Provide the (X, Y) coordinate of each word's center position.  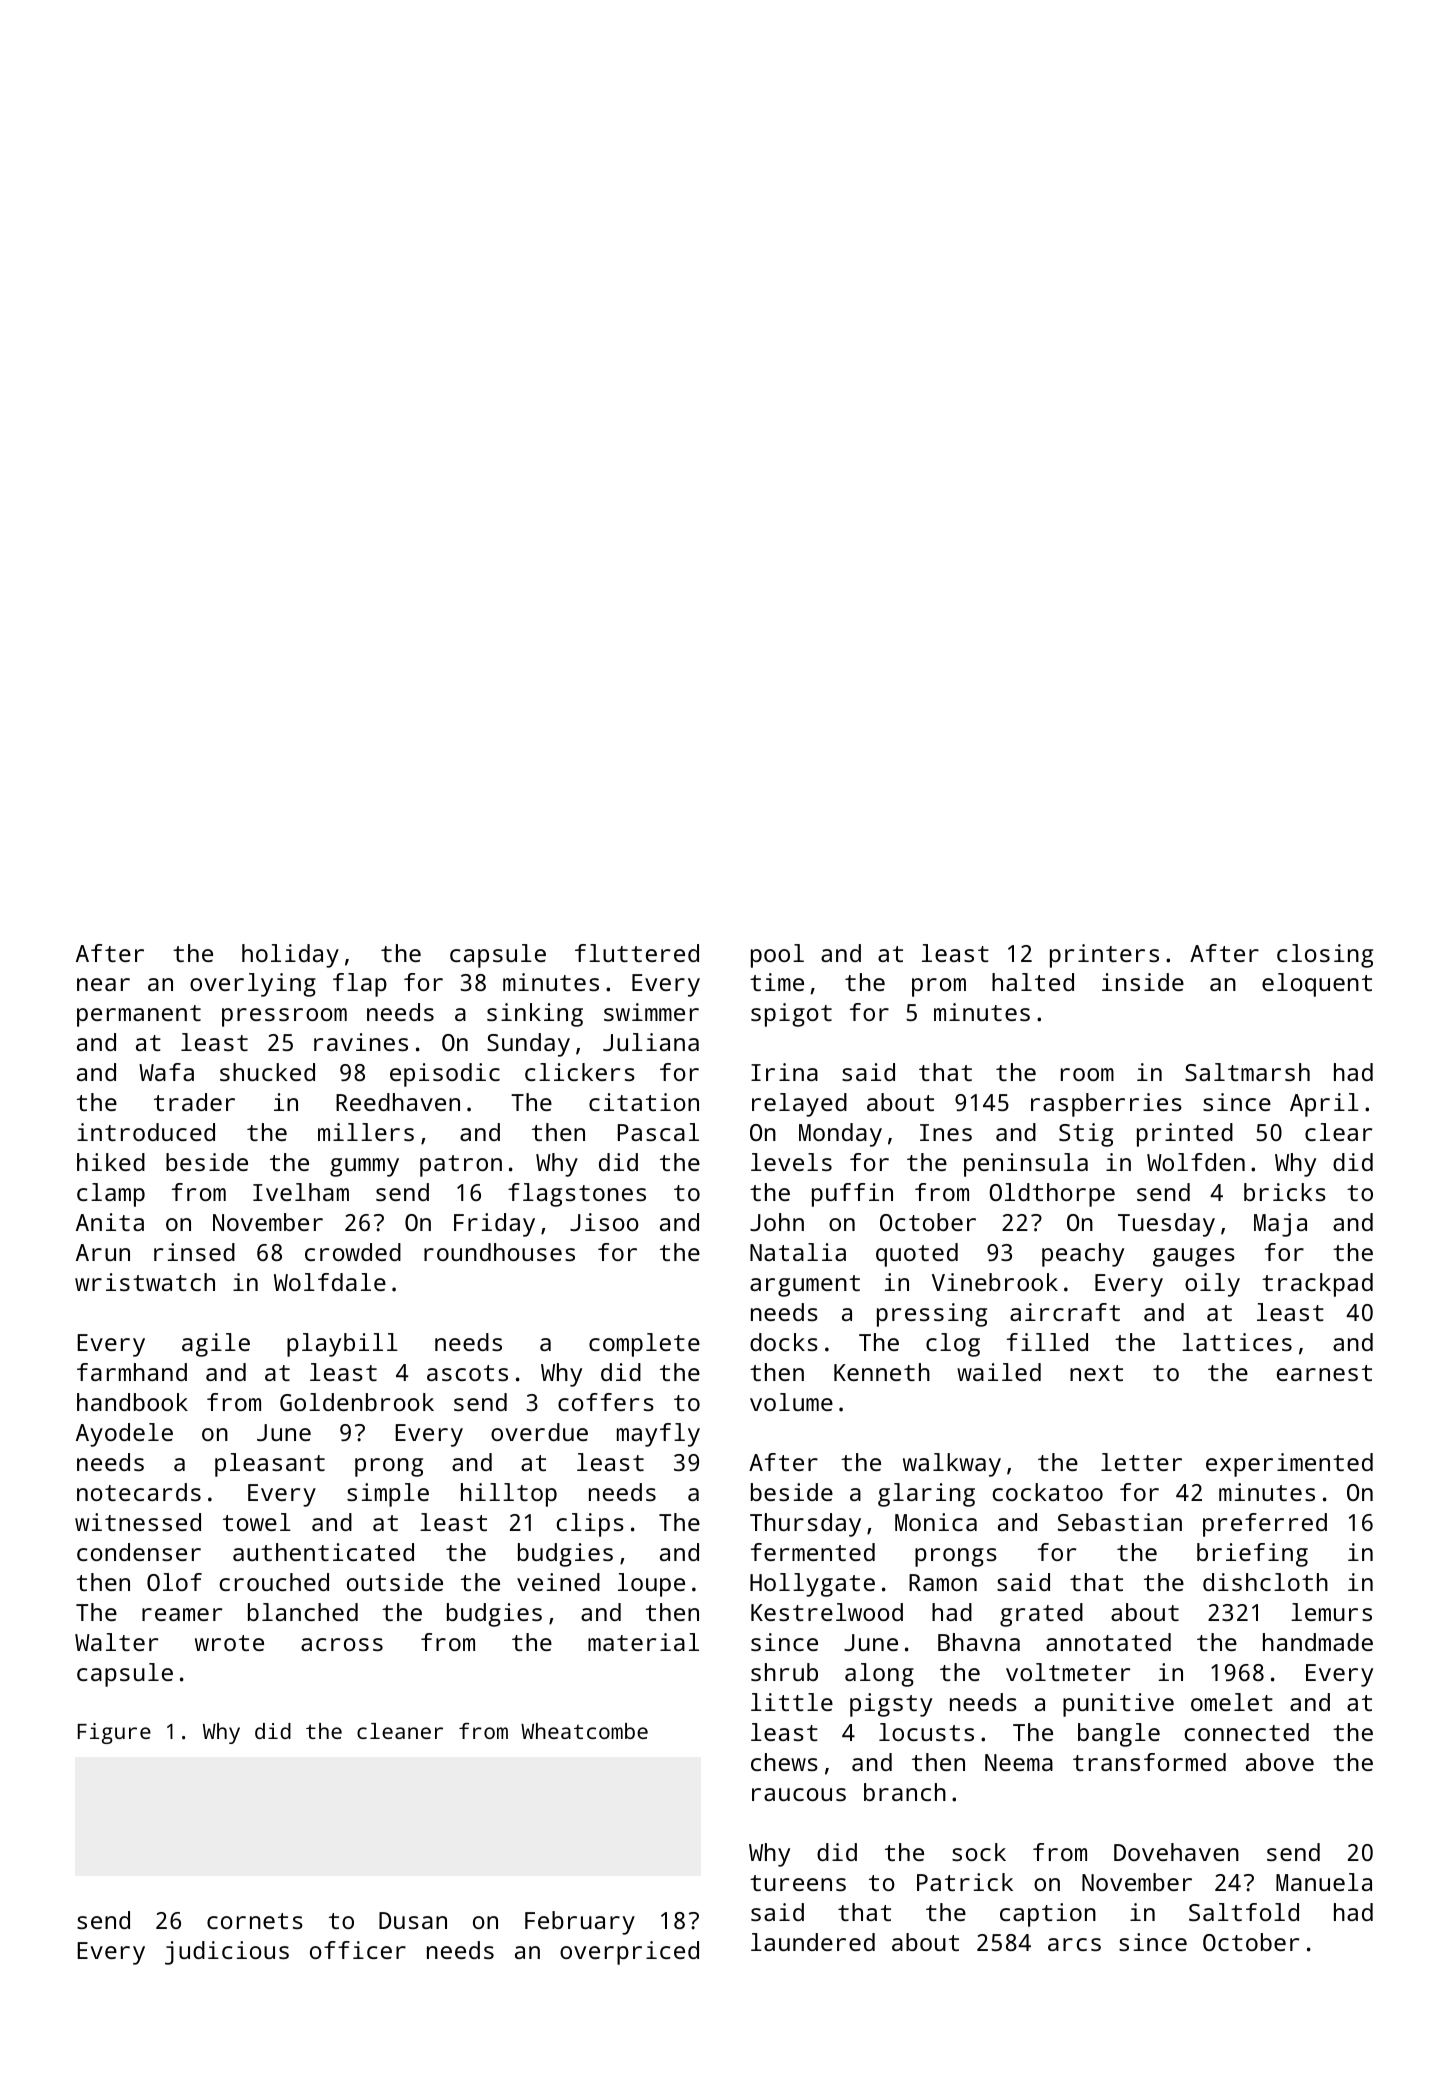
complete (644, 1345)
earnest (1324, 1373)
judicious (227, 1953)
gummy (364, 1167)
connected (1247, 1732)
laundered (813, 1942)
